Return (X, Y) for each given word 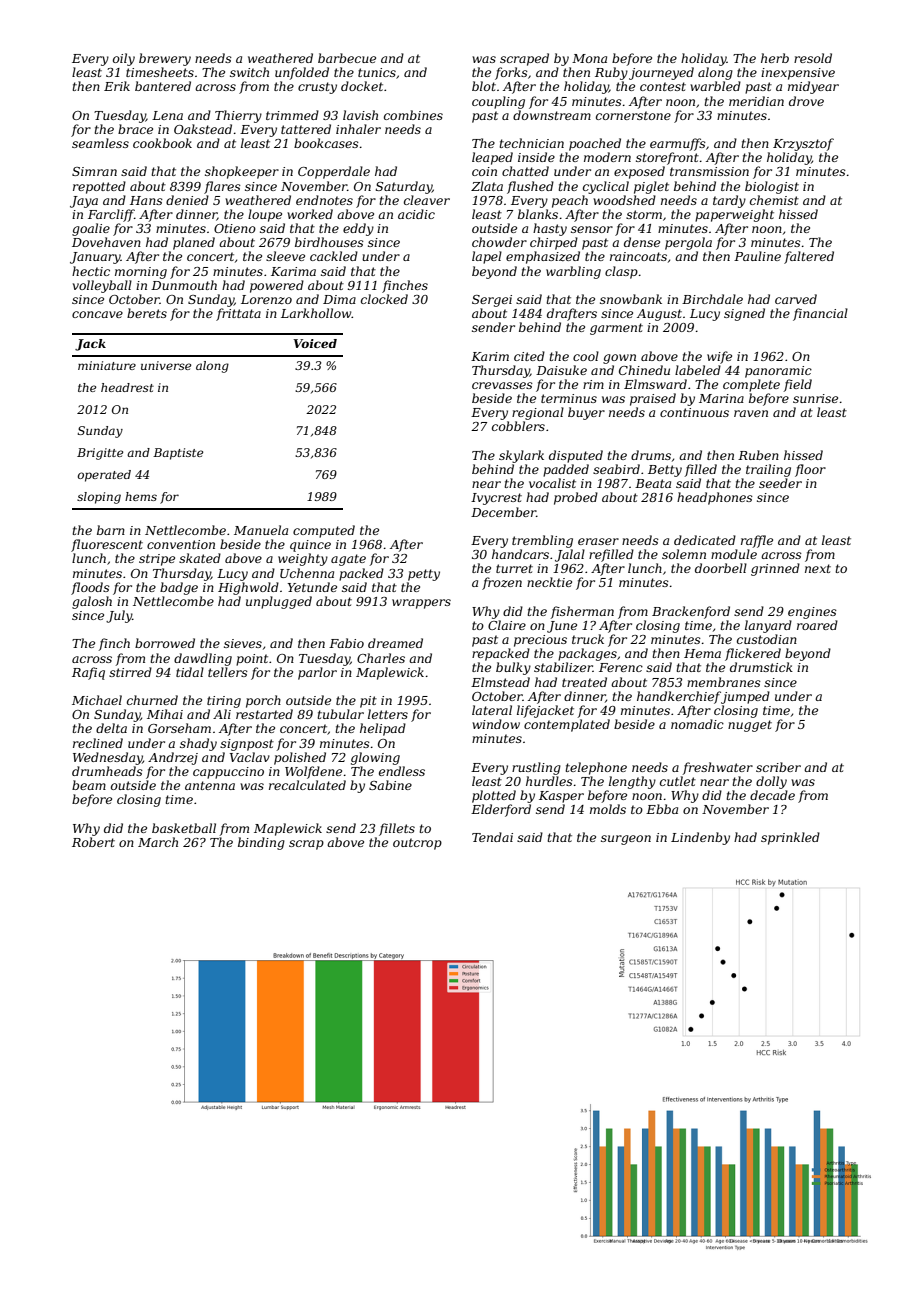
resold (813, 58)
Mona (589, 58)
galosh (92, 602)
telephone (596, 768)
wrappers (421, 604)
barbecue (347, 58)
